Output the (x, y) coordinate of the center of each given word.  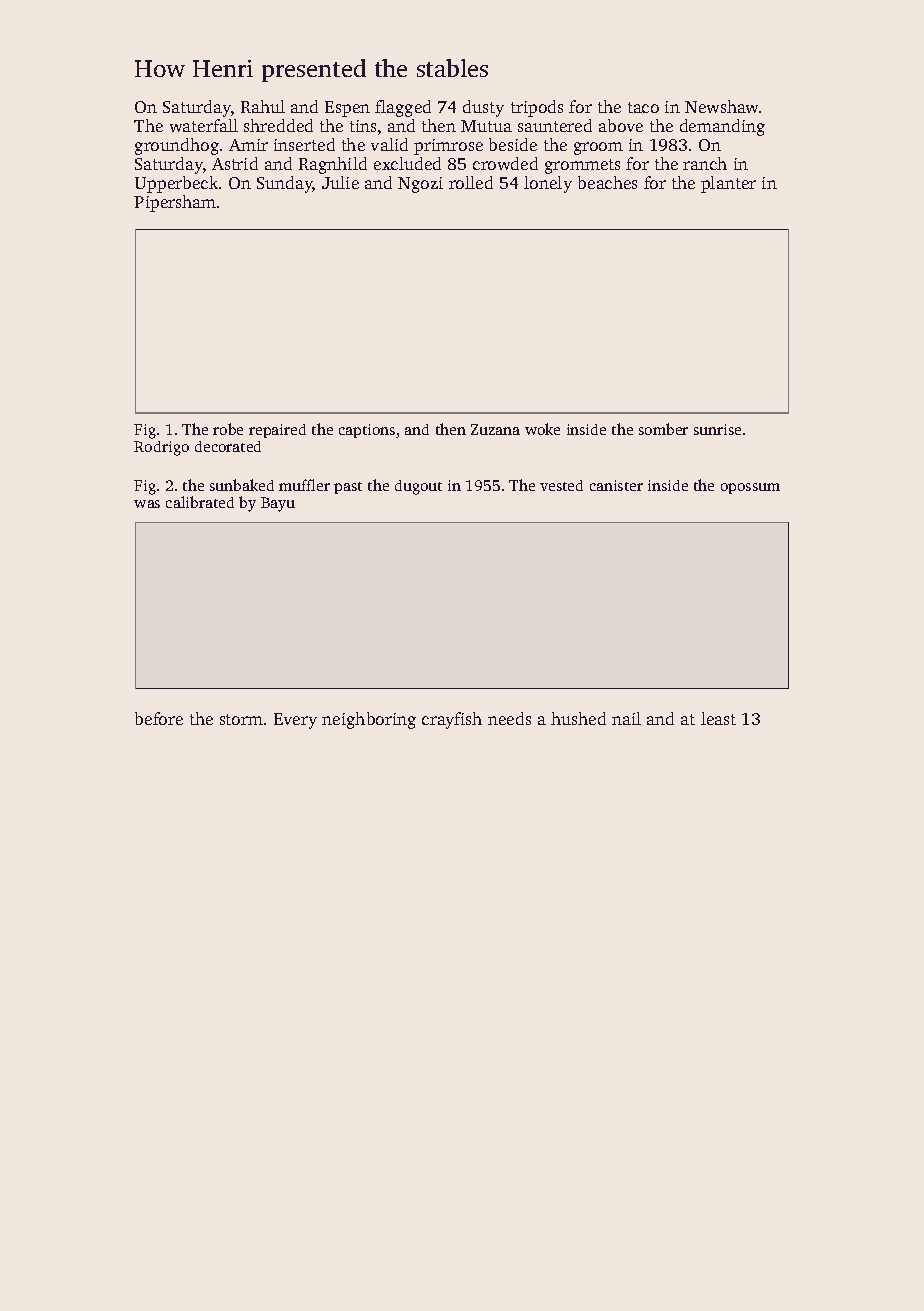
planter (728, 184)
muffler (304, 485)
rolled (471, 182)
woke (542, 429)
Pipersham (175, 203)
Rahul (263, 106)
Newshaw (721, 106)
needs (509, 718)
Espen (347, 109)
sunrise (717, 429)
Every (295, 721)
